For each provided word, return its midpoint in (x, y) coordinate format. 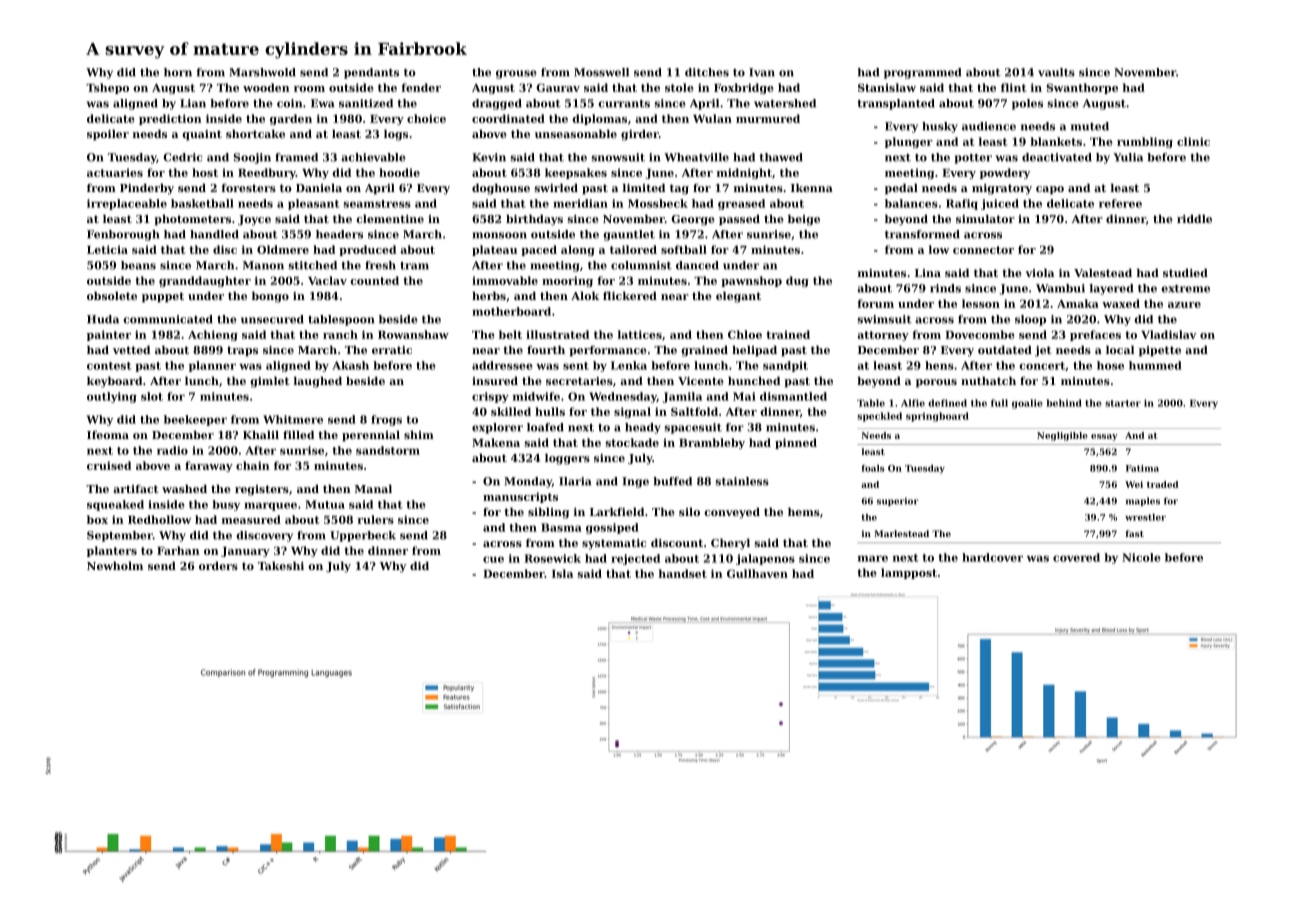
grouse (516, 74)
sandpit (785, 366)
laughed (318, 382)
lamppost (909, 573)
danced (697, 265)
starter (1123, 403)
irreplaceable (127, 204)
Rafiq (962, 204)
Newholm (115, 565)
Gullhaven (757, 573)
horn (178, 72)
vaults (1056, 72)
